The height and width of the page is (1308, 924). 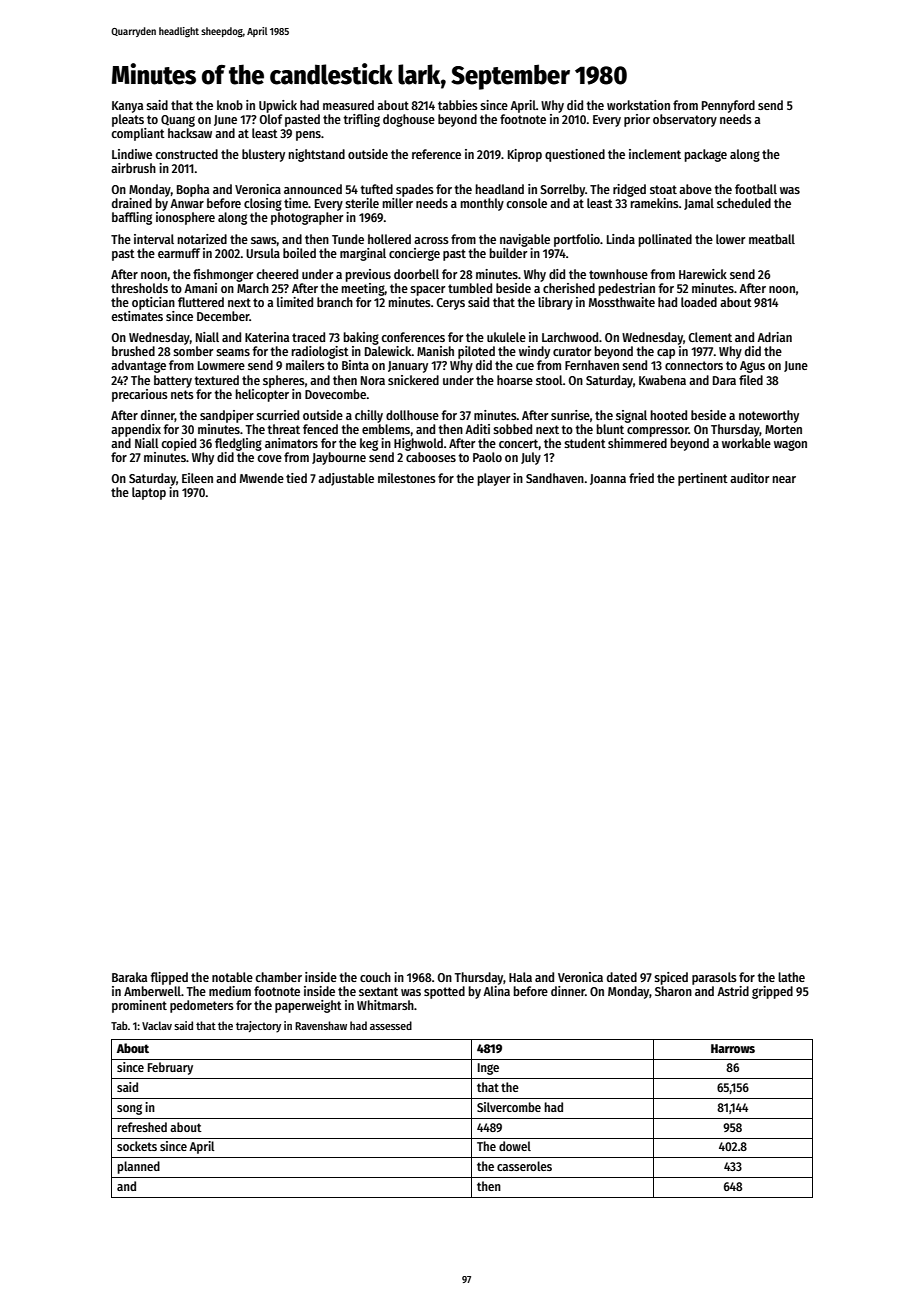 What do you see at coordinates (139, 1167) in the page?
I see `planned` at bounding box center [139, 1167].
